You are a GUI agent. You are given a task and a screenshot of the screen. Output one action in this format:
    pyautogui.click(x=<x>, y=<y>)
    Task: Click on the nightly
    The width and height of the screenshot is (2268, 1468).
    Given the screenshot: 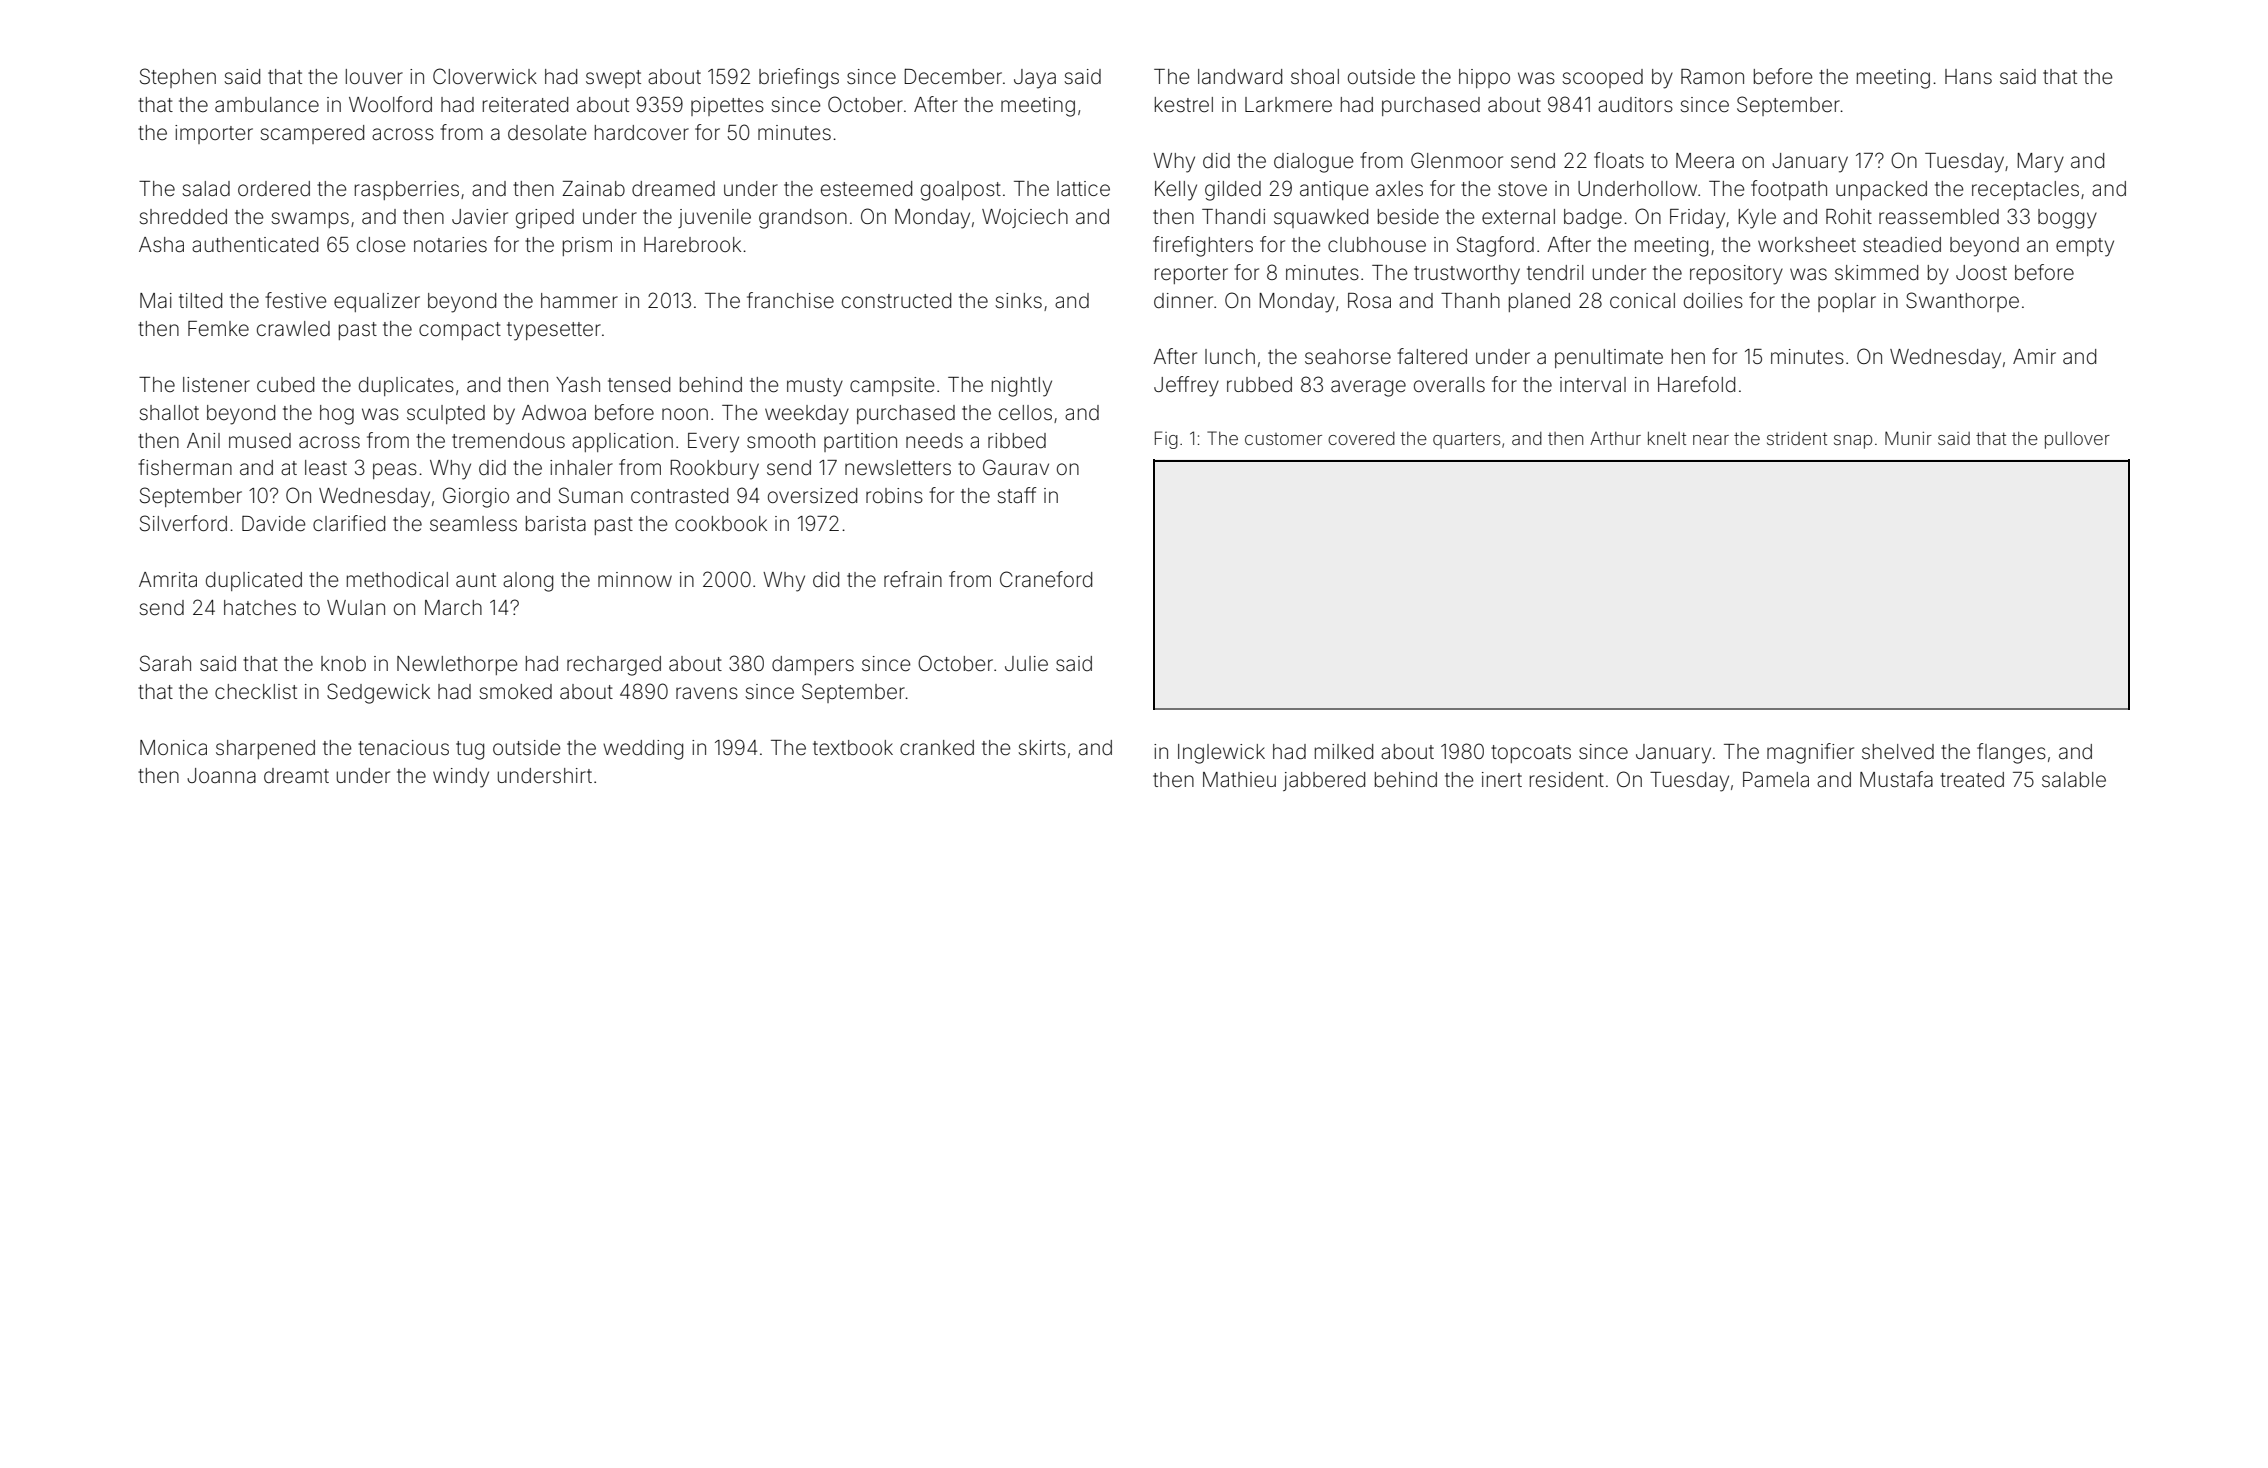 What is the action you would take?
    pyautogui.click(x=1022, y=387)
